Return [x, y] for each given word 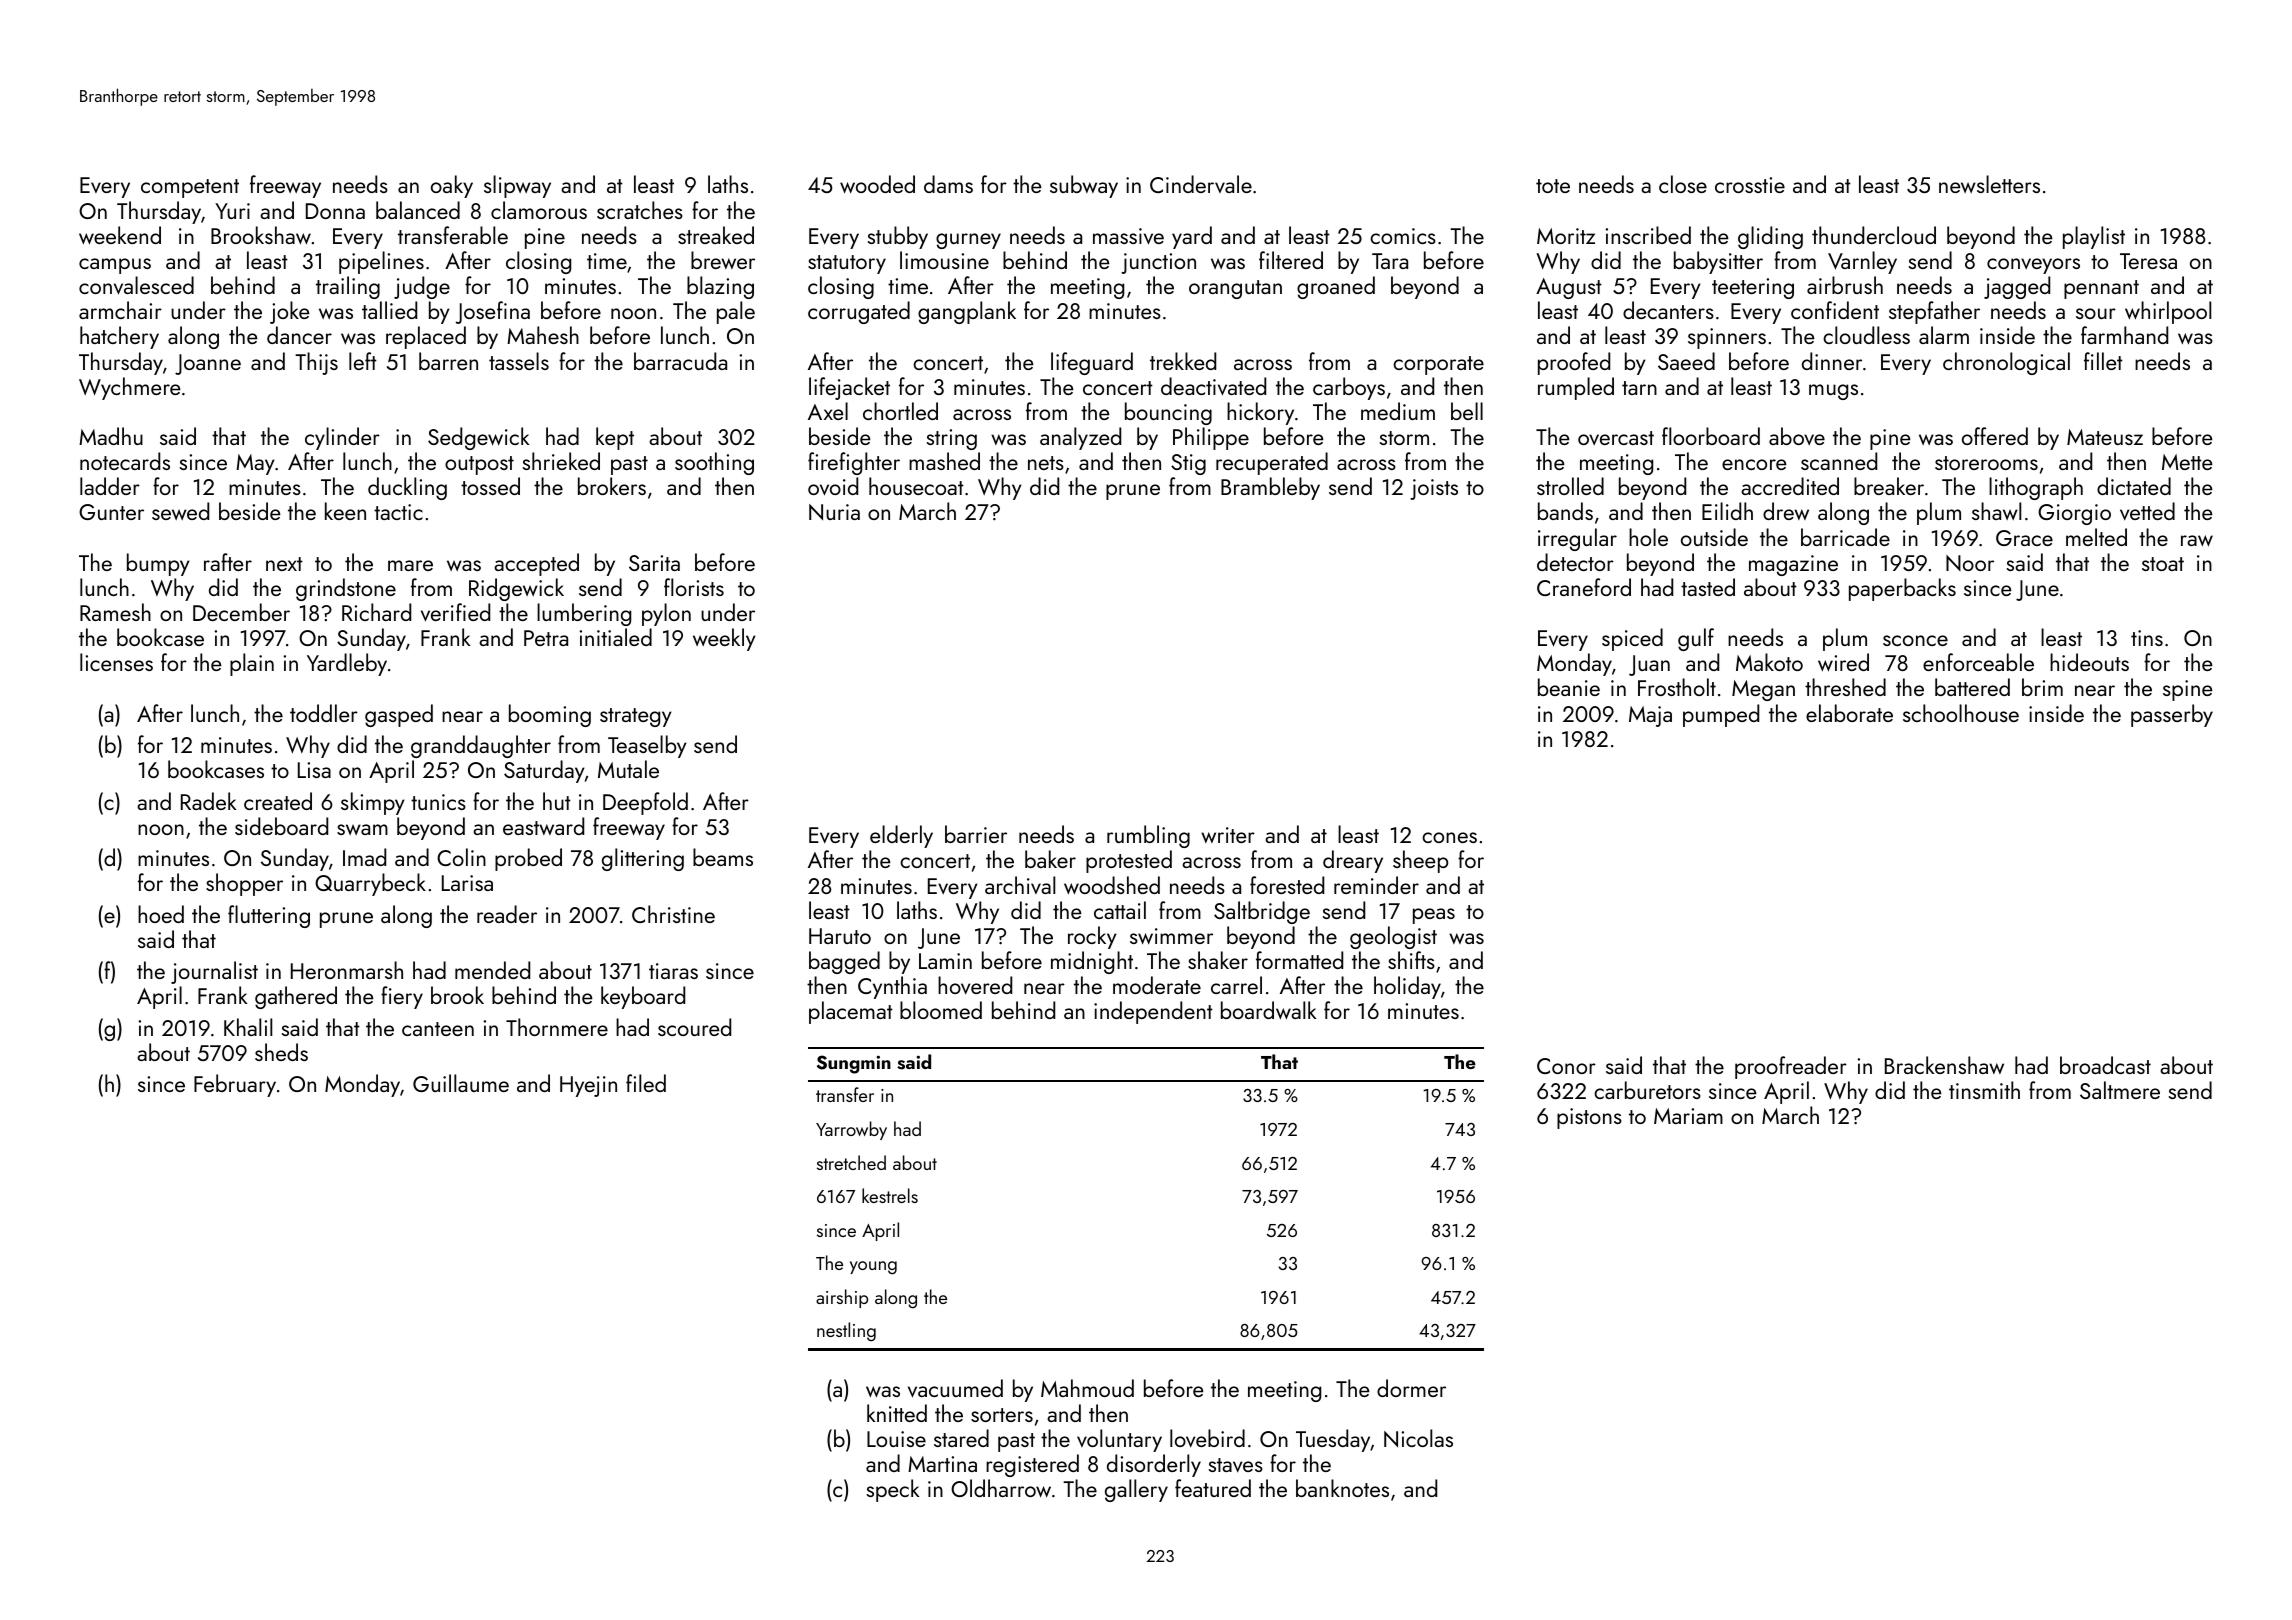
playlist [2094, 237]
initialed [615, 637]
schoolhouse [1961, 713]
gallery [1136, 1490]
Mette [2187, 462]
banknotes [1342, 1488]
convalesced [136, 285]
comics [1403, 236]
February [235, 1085]
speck [893, 1490]
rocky [1092, 937]
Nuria [834, 512]
